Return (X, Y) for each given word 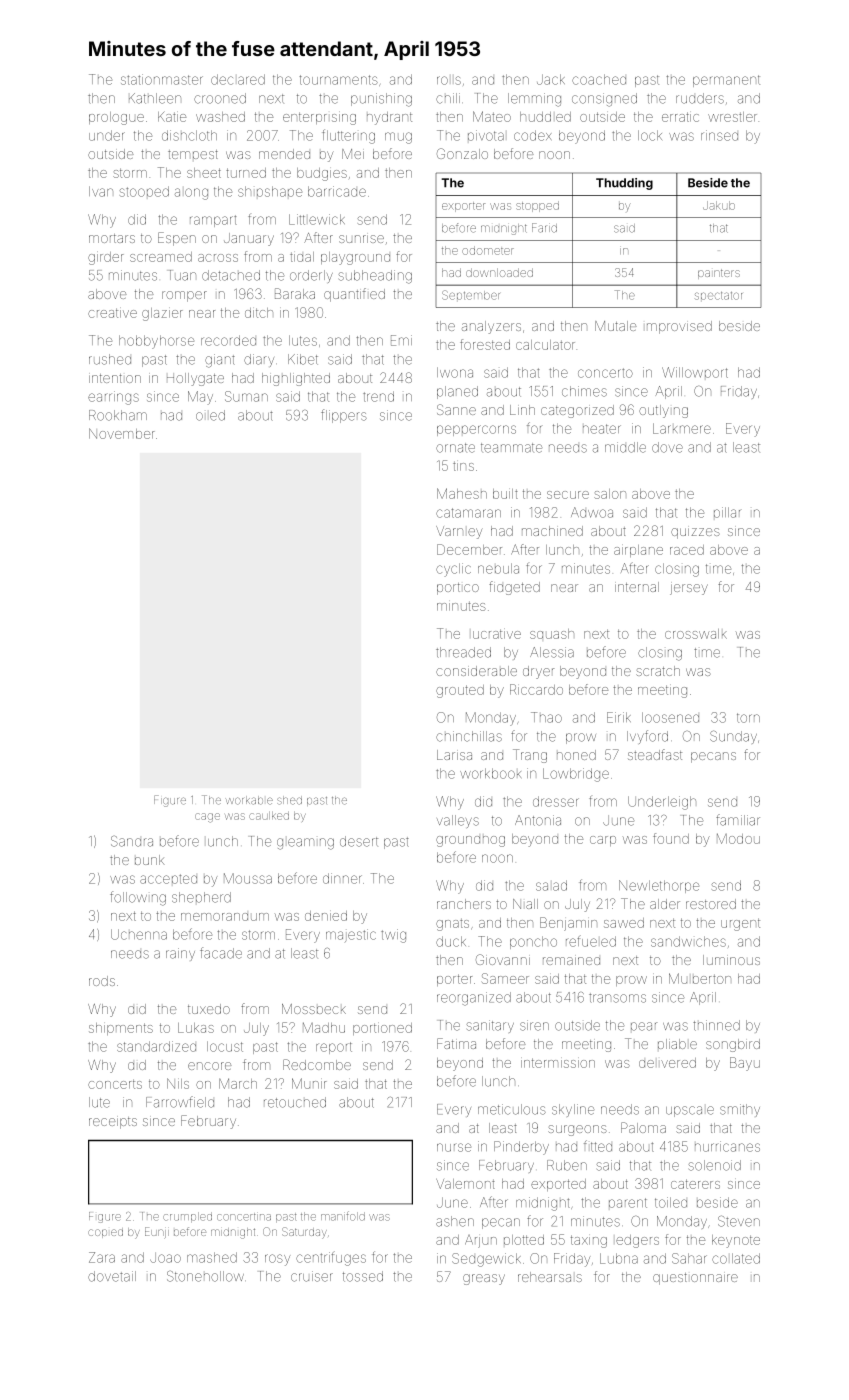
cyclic (453, 570)
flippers (344, 416)
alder (665, 904)
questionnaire (695, 1279)
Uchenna (139, 934)
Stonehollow (205, 1276)
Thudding (624, 184)
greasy (484, 1279)
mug (398, 138)
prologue (116, 118)
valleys (458, 821)
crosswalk (696, 634)
